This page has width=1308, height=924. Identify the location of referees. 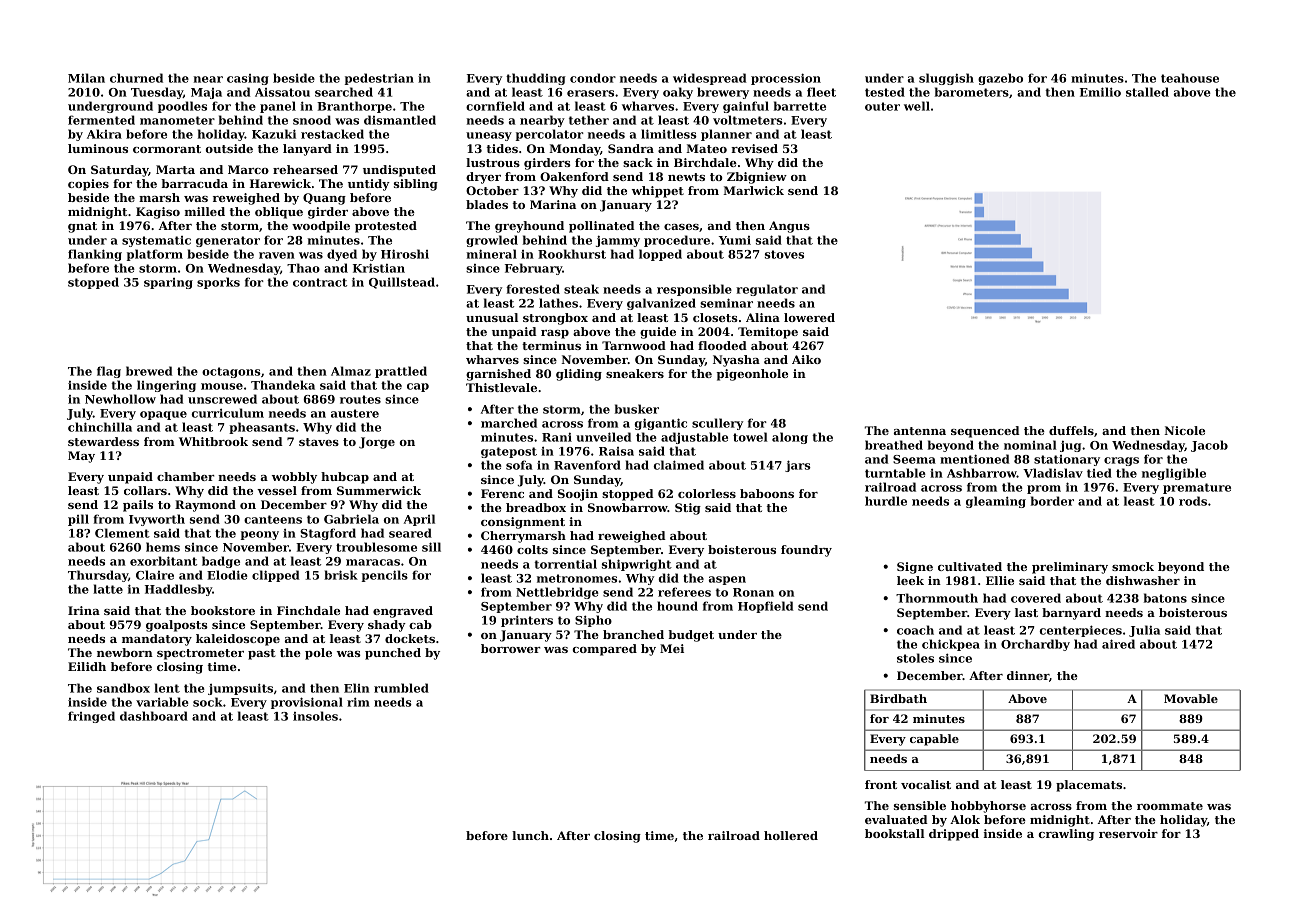
(684, 592).
